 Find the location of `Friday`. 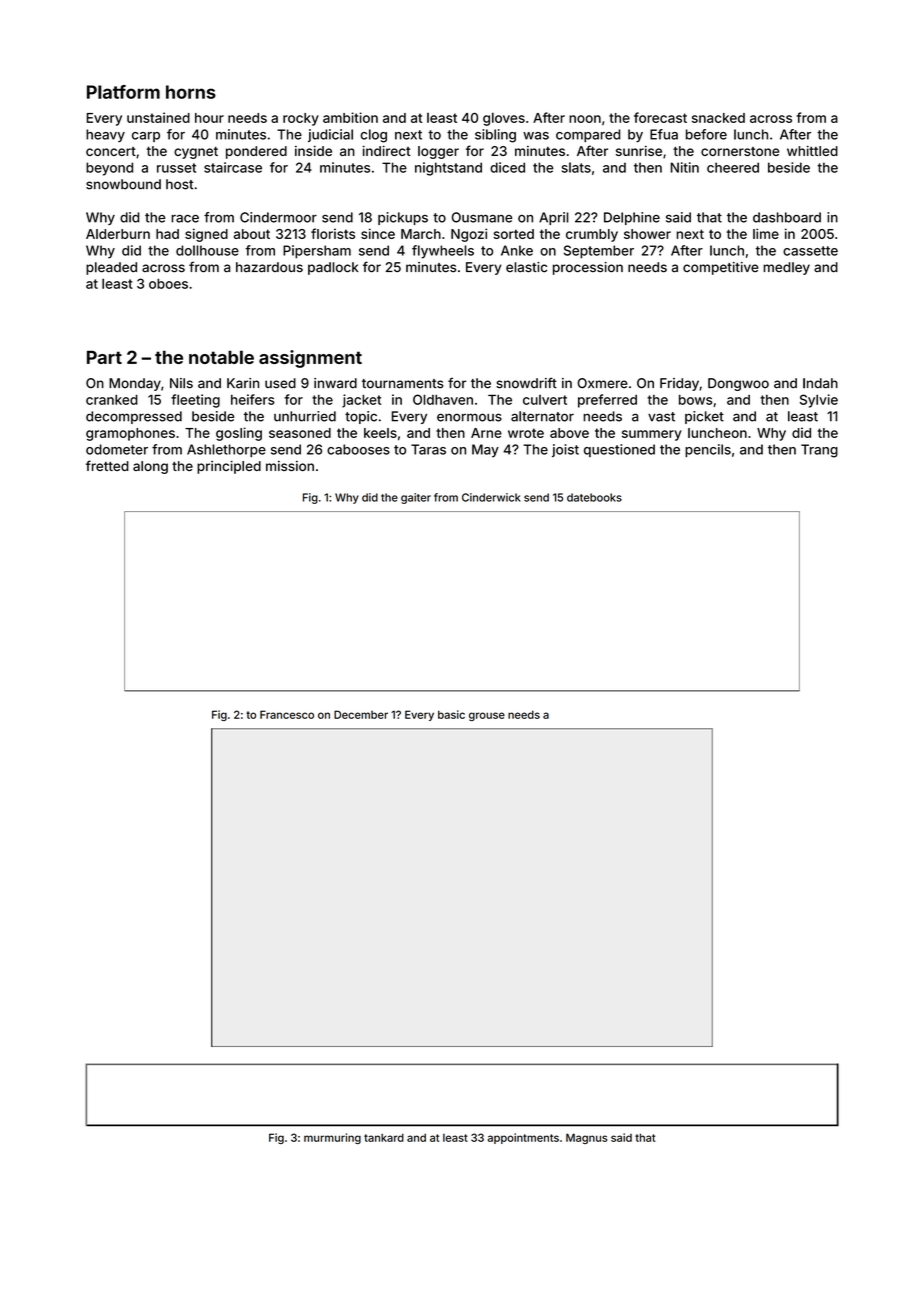

Friday is located at coordinates (679, 384).
